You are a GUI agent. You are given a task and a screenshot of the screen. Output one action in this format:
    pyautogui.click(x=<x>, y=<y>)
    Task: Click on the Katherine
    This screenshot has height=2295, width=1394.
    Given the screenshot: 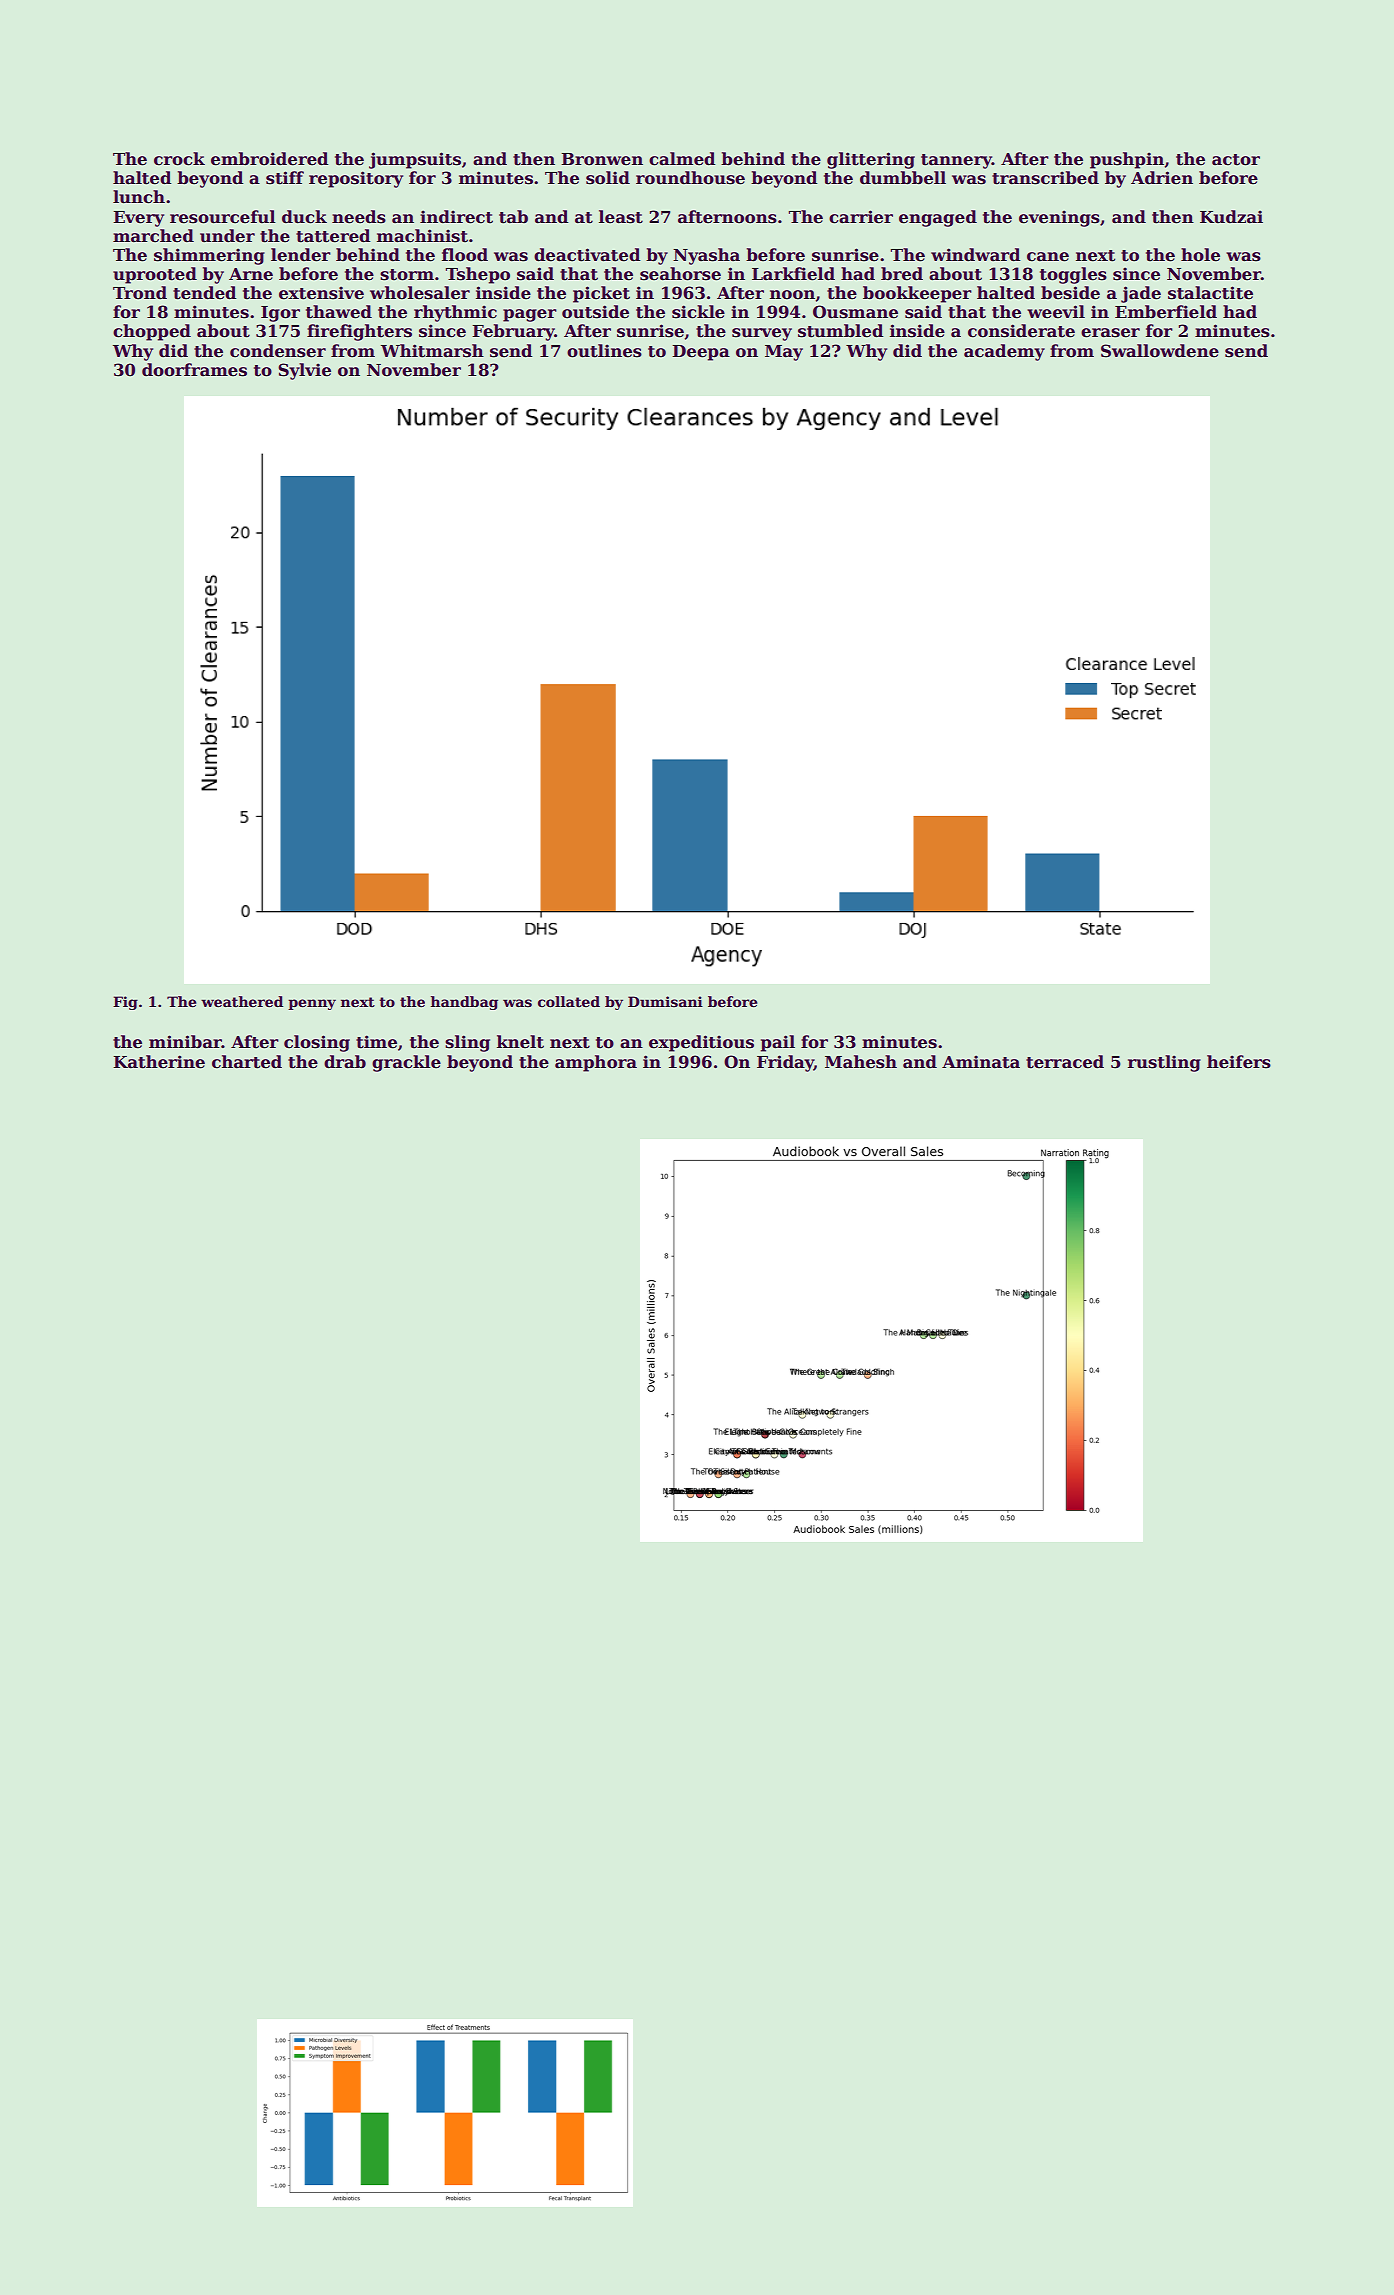 What is the action you would take?
    pyautogui.click(x=159, y=1062)
